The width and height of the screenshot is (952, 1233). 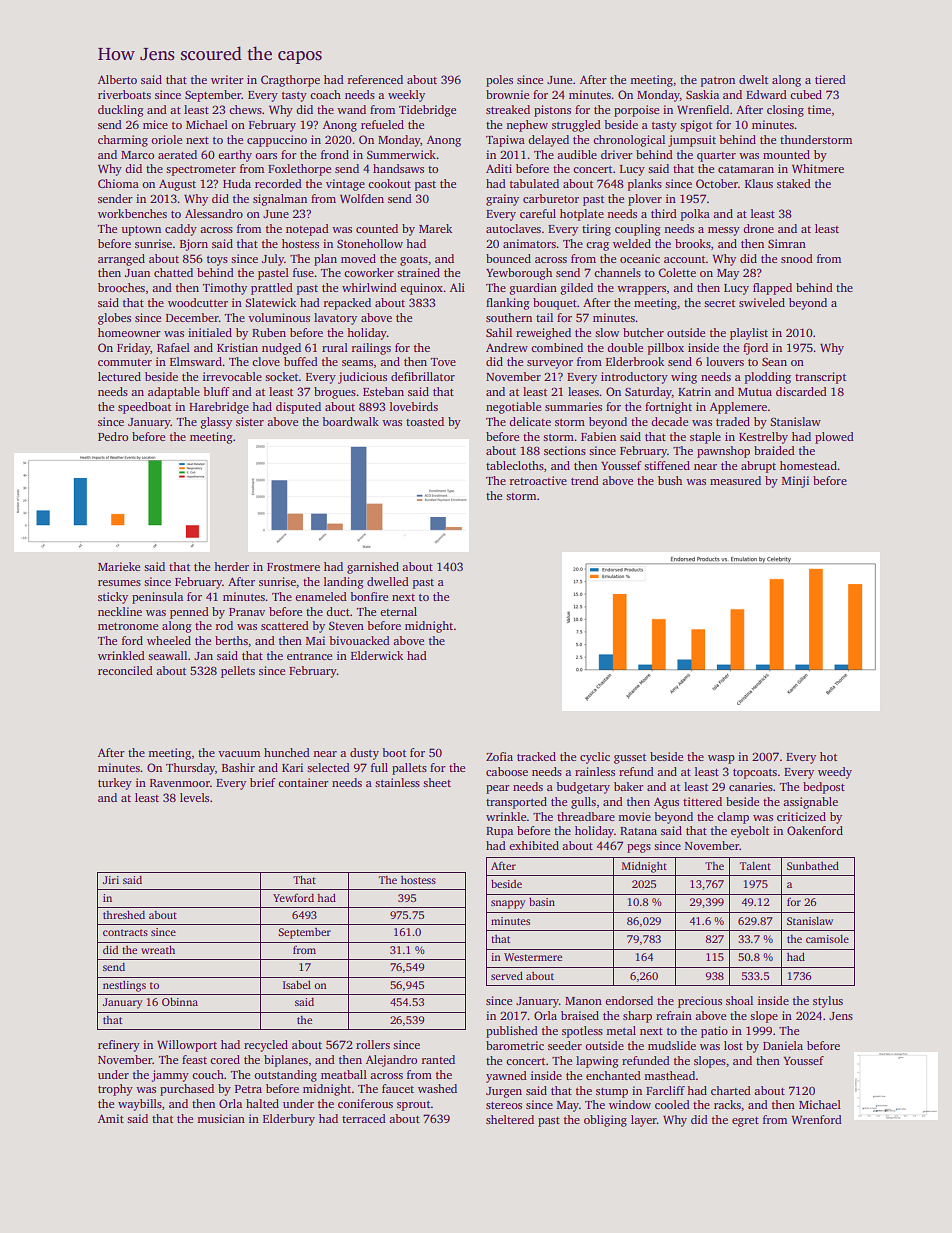 What do you see at coordinates (810, 803) in the screenshot?
I see `assignable` at bounding box center [810, 803].
